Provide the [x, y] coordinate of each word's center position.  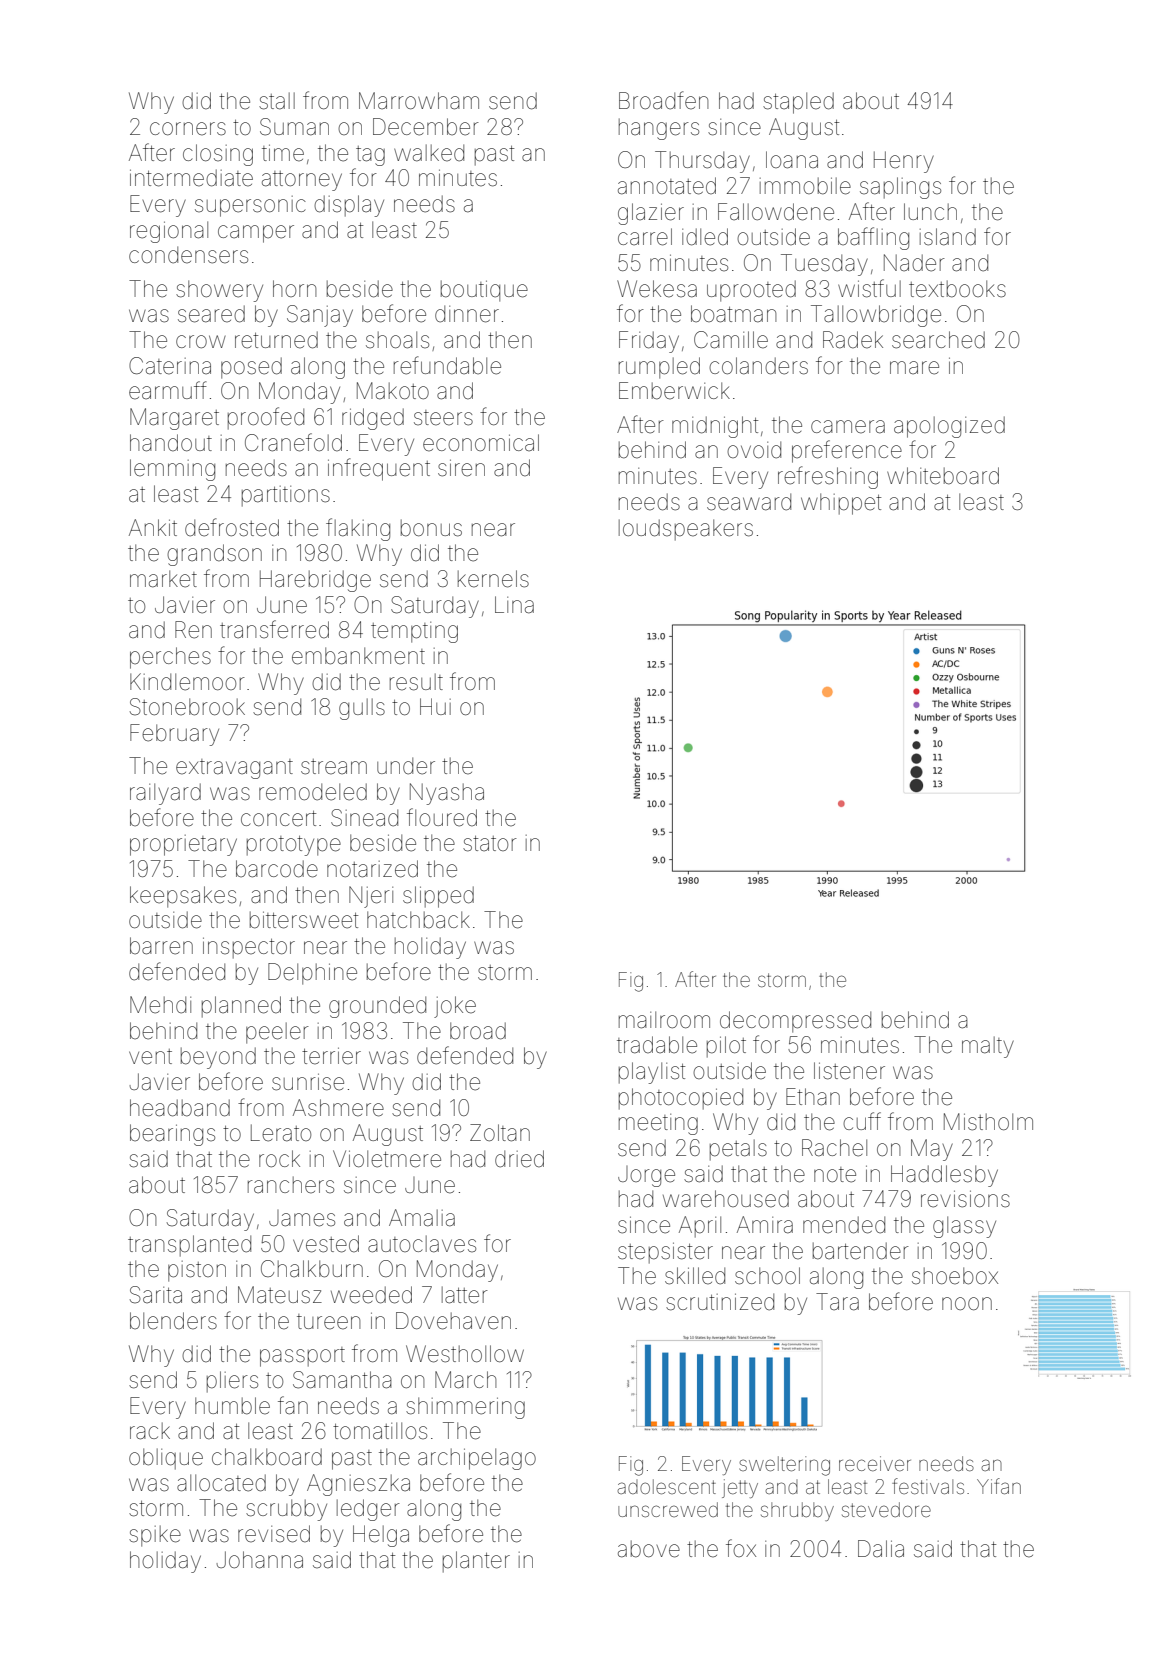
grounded [377, 1007]
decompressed [795, 1022]
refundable [447, 365]
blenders [173, 1321]
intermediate [191, 178]
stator [490, 844]
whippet [841, 504]
